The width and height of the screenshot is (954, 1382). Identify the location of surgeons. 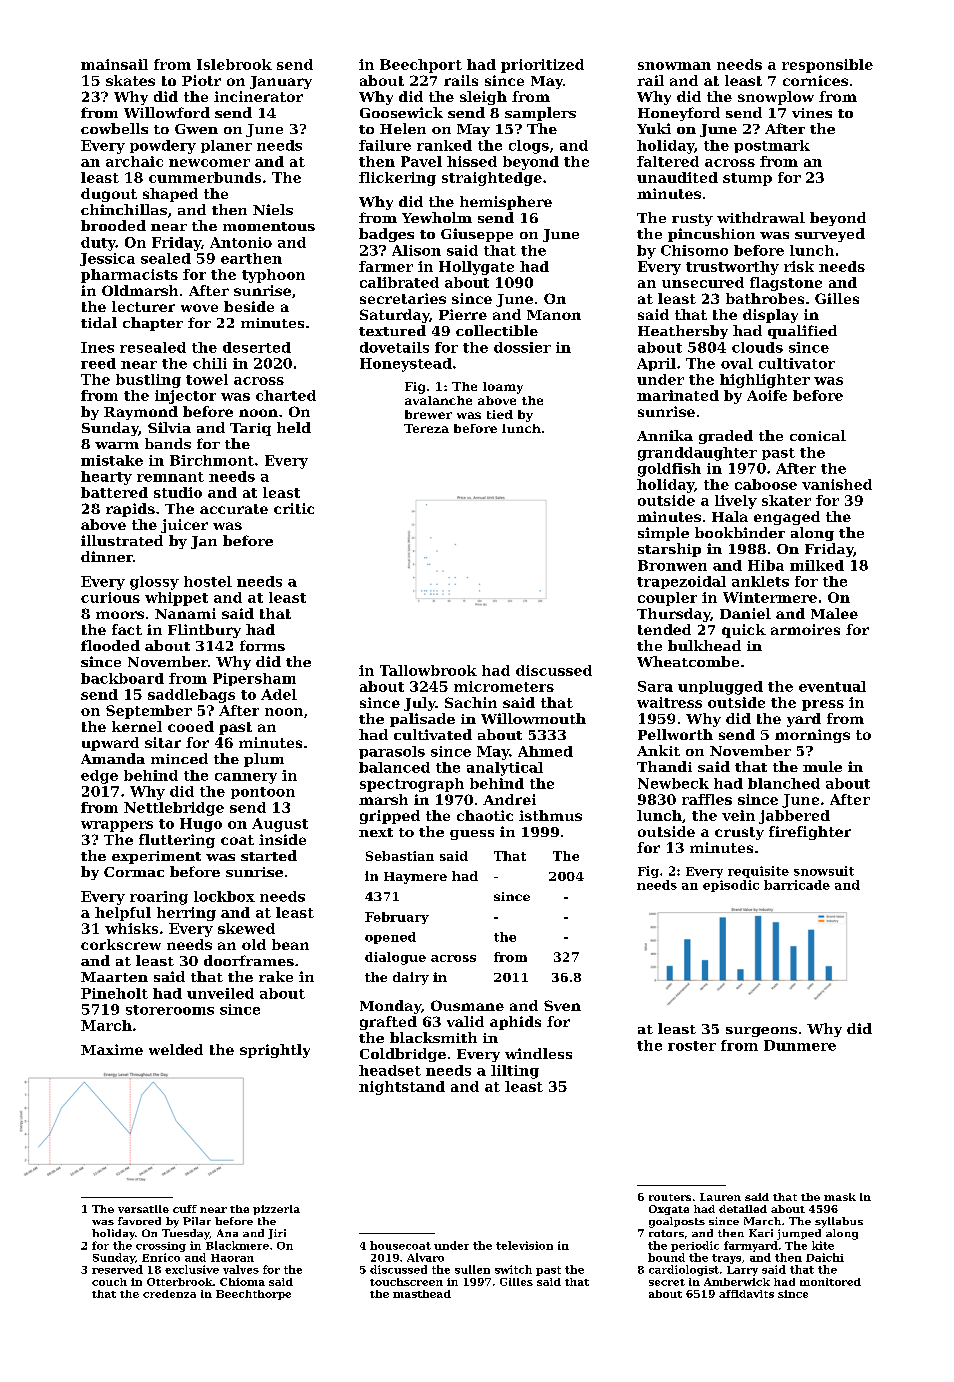
(761, 1032).
